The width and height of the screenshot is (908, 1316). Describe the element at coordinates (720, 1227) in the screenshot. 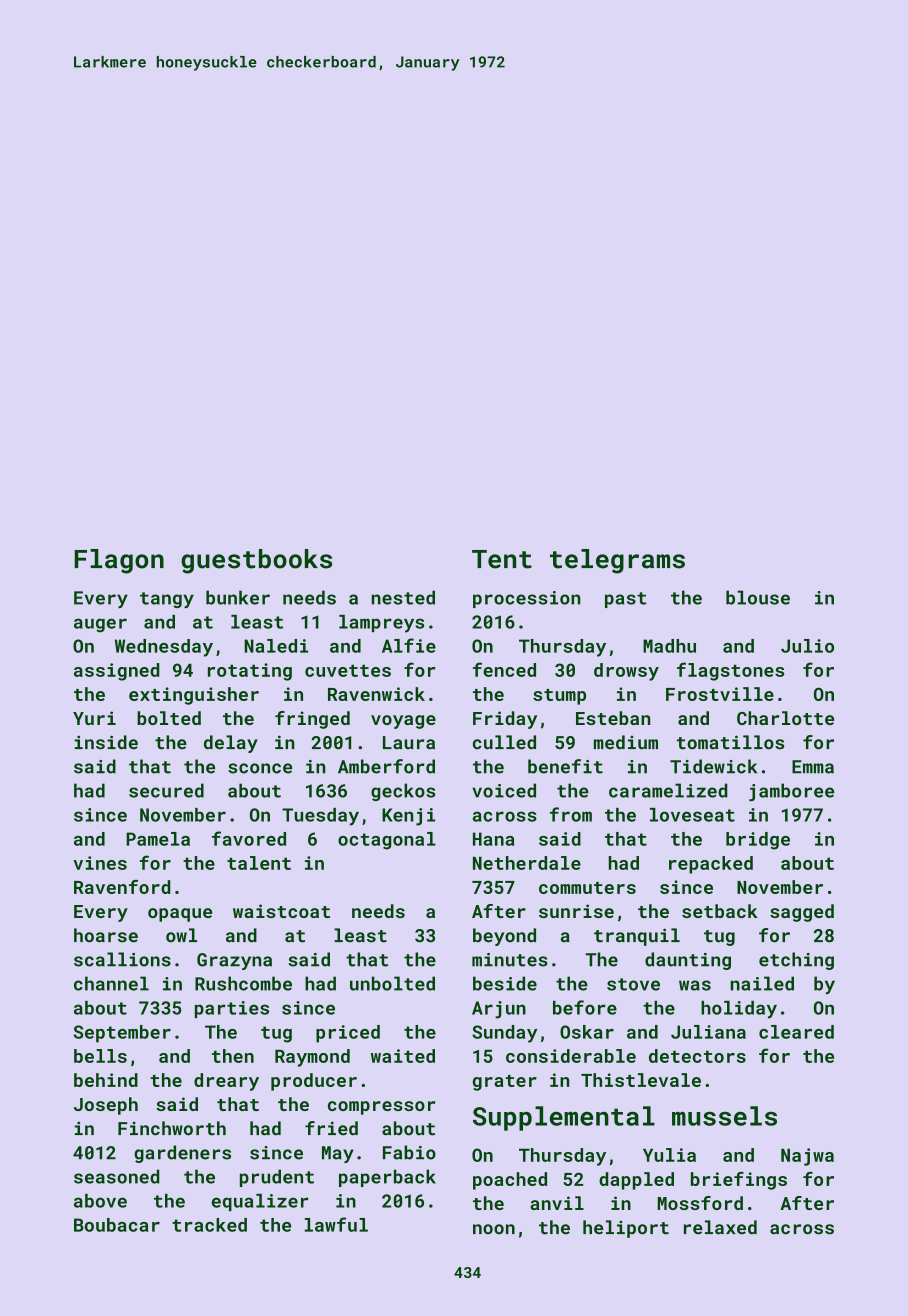

I see `relaxed` at that location.
